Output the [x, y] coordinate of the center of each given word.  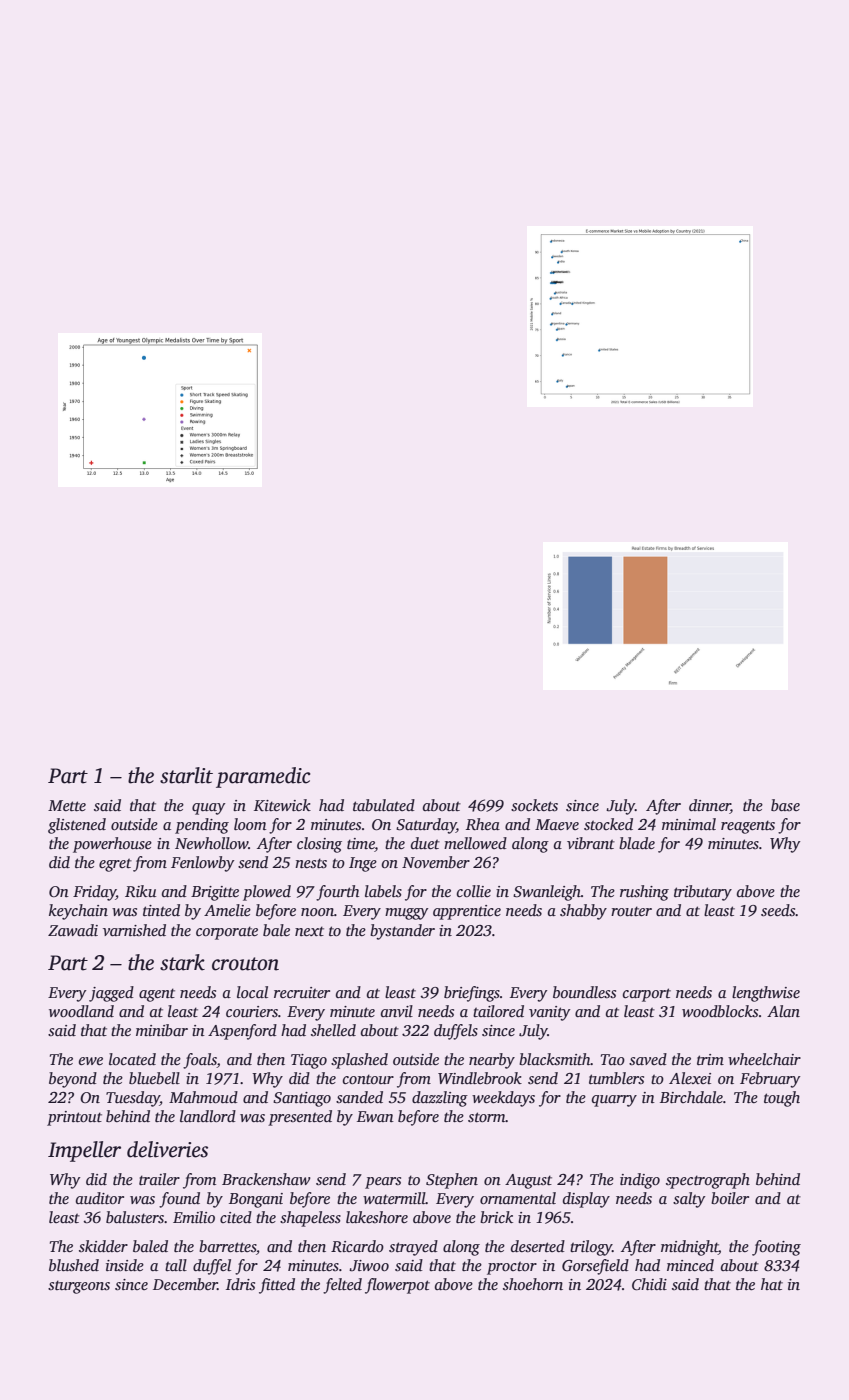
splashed [359, 1061]
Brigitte [215, 893]
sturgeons [79, 1287]
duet [425, 843]
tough [782, 1099]
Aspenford [242, 1032]
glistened [77, 826]
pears [383, 1183]
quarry [614, 1101]
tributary [703, 893]
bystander [402, 932]
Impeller [84, 1151]
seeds [778, 910]
